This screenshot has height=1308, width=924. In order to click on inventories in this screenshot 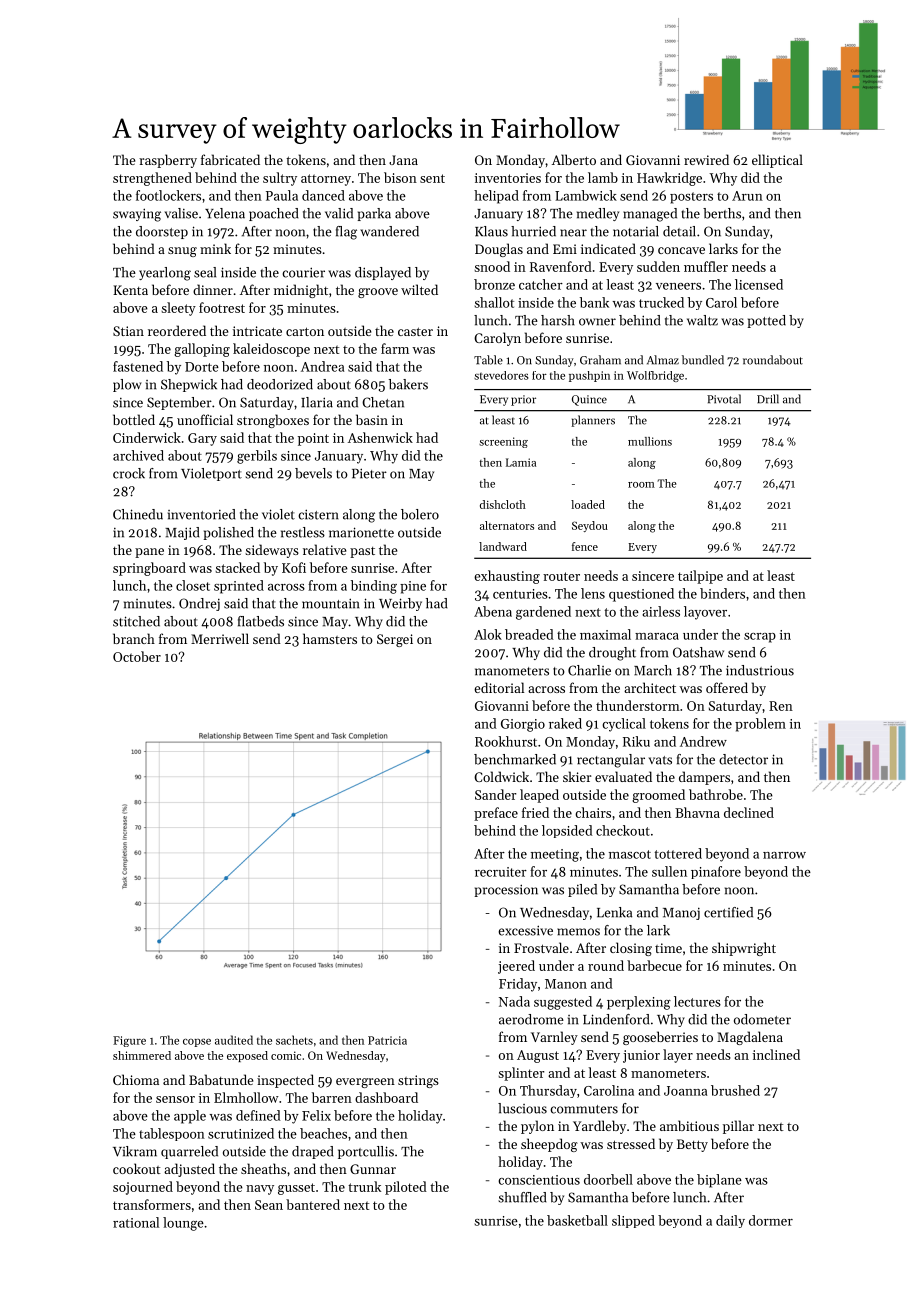, I will do `click(508, 178)`.
